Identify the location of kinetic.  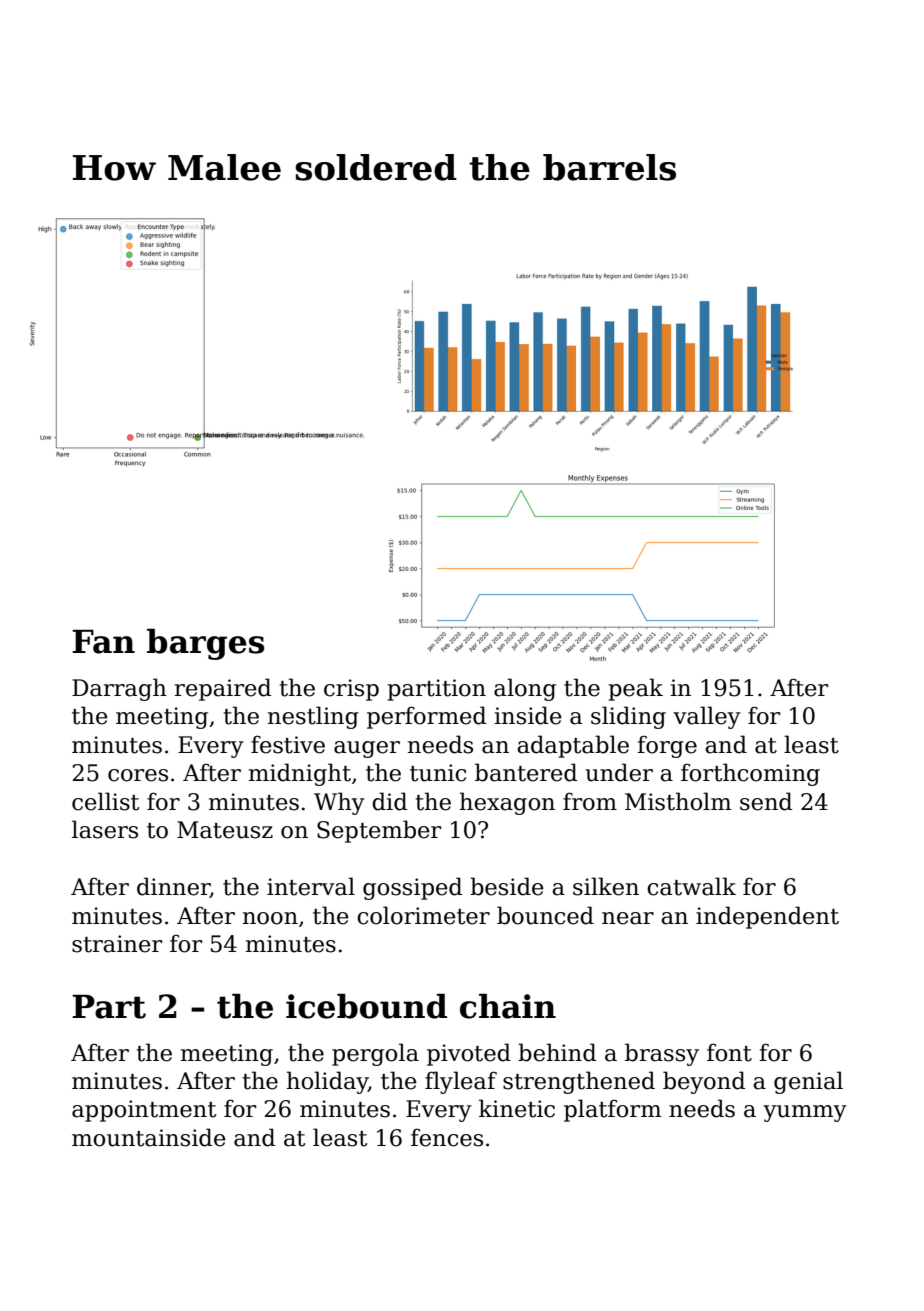
(517, 1108).
